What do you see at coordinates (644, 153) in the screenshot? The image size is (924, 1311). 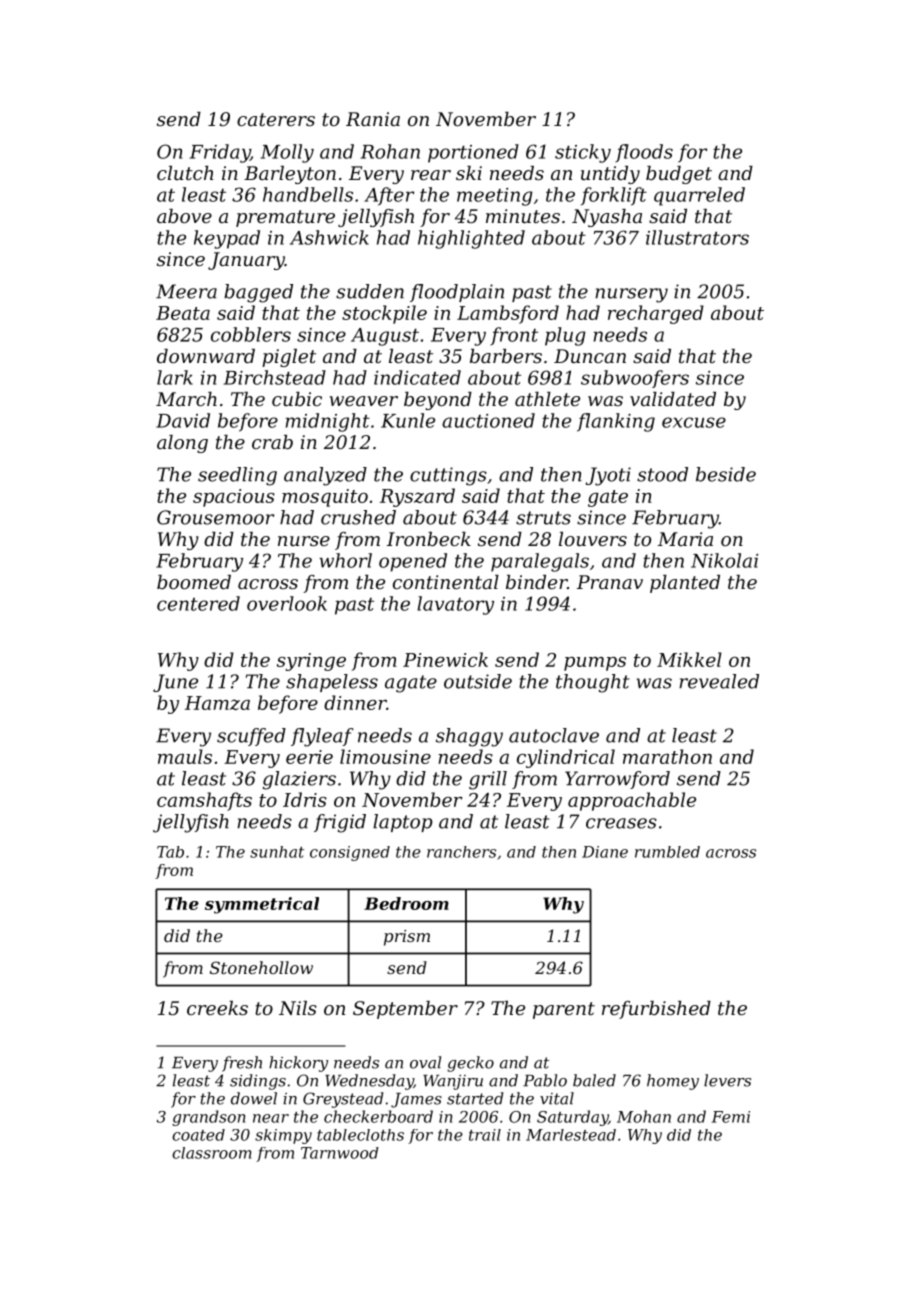 I see `floods` at bounding box center [644, 153].
